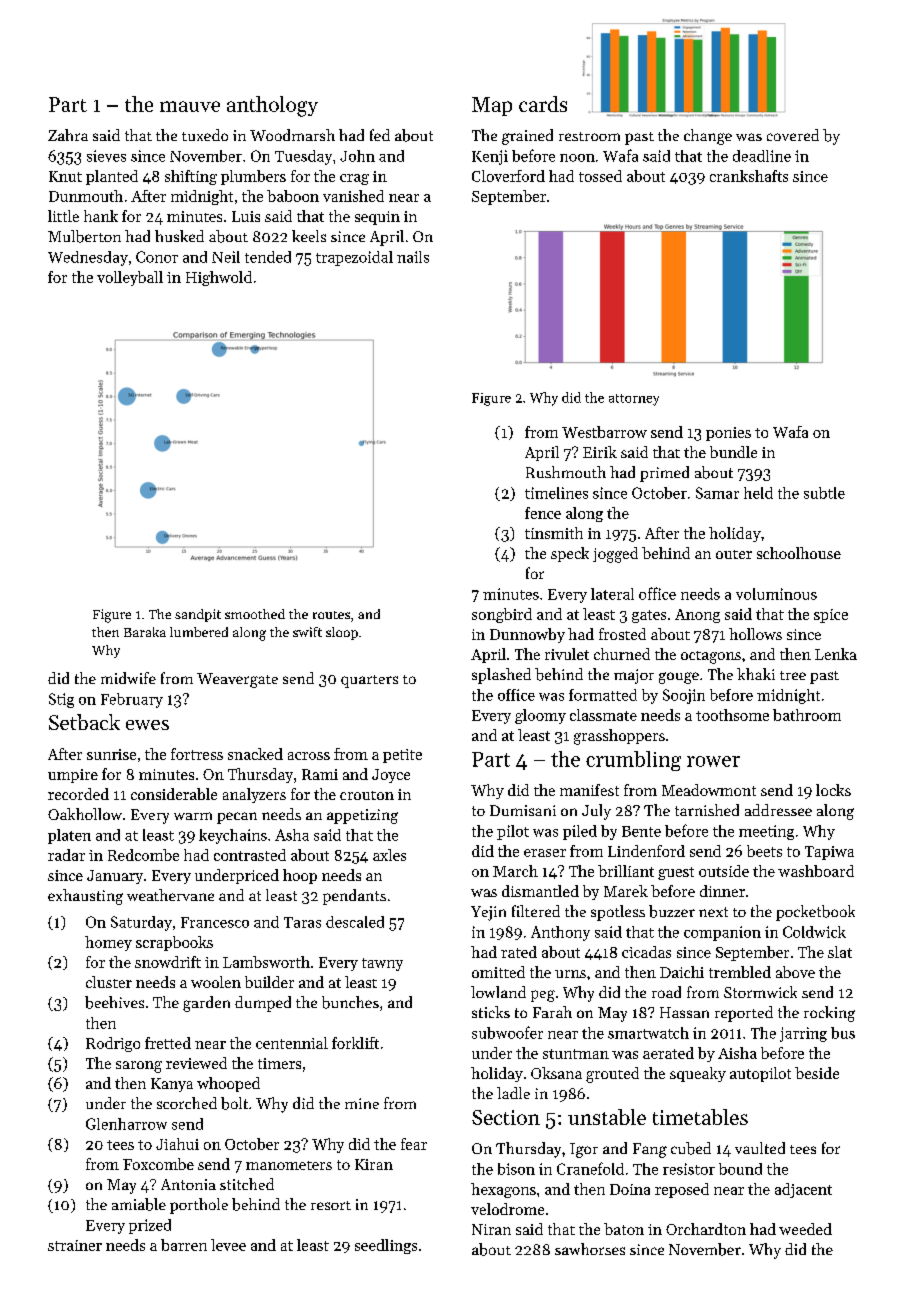 This screenshot has width=908, height=1316. What do you see at coordinates (543, 513) in the screenshot?
I see `fence` at bounding box center [543, 513].
